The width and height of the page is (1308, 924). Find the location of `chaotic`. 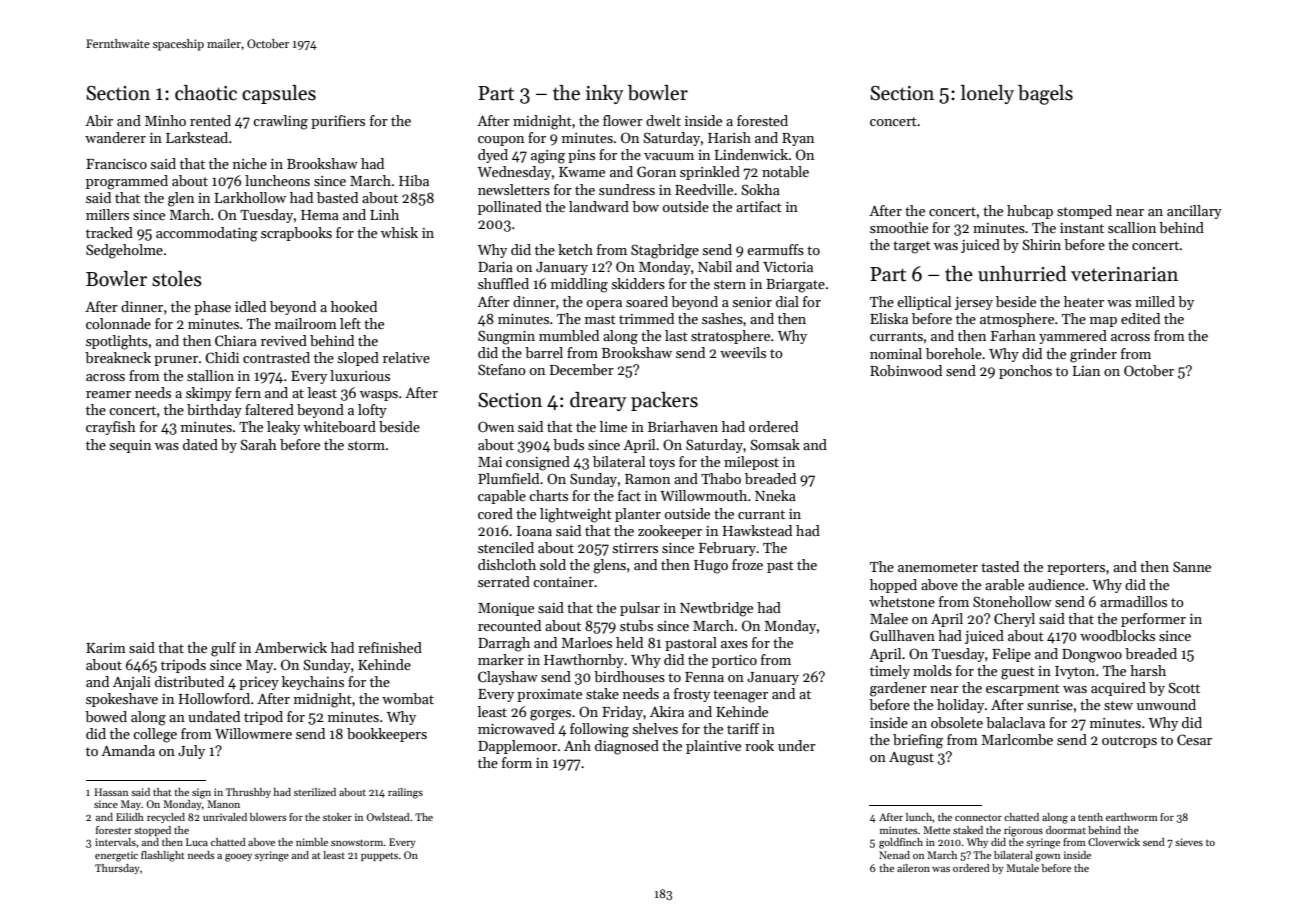

chaotic is located at coordinates (206, 93).
